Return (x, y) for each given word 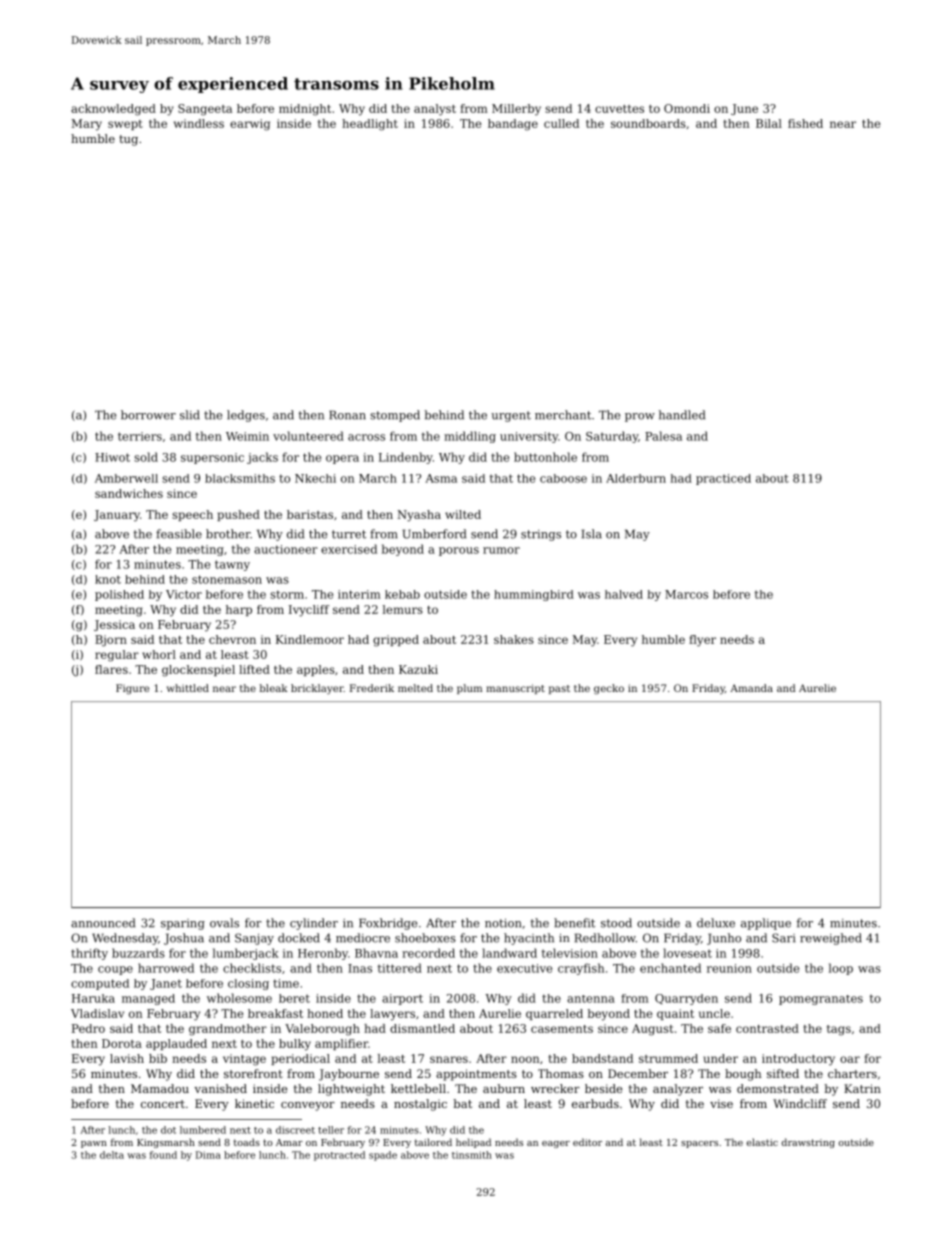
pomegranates (821, 1000)
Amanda (751, 688)
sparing (183, 924)
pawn (94, 1144)
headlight (370, 125)
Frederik (372, 688)
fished (805, 123)
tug (128, 140)
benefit (574, 923)
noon (525, 1059)
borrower (148, 415)
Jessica (114, 625)
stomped (395, 416)
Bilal (769, 123)
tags (839, 1030)
